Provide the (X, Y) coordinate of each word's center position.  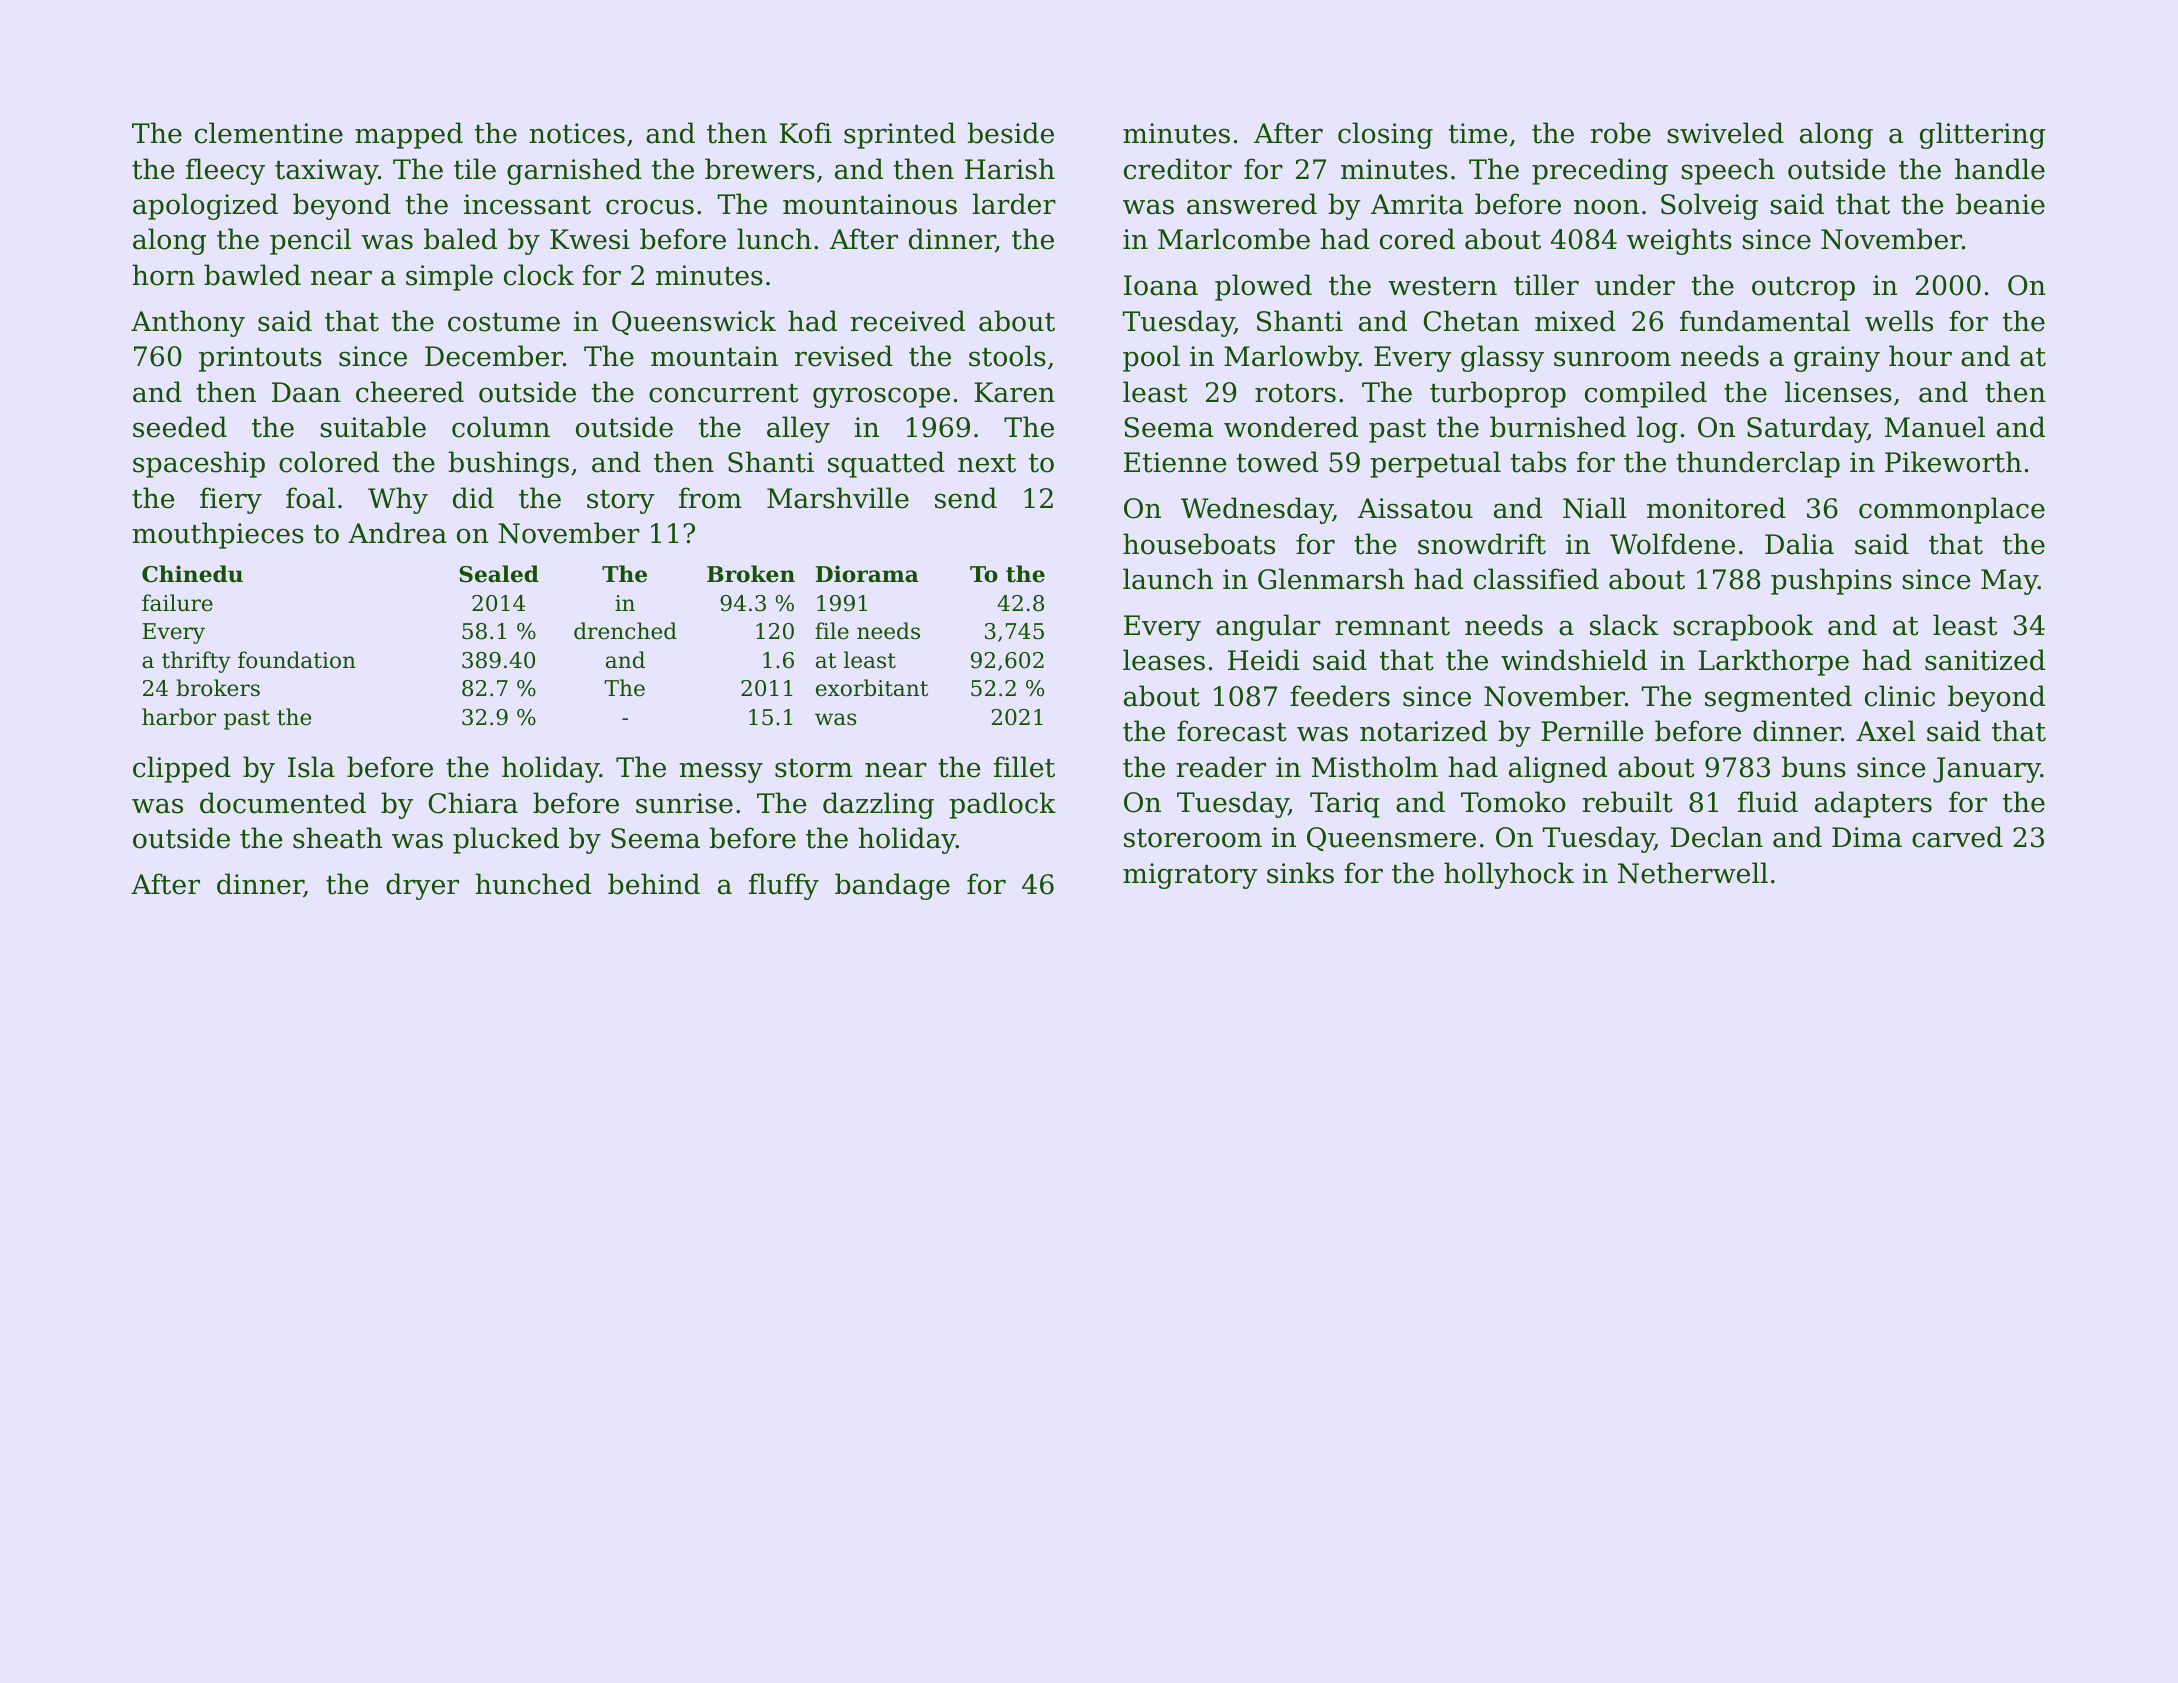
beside (1011, 133)
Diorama (867, 574)
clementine (269, 133)
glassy (1502, 358)
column (501, 427)
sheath (338, 838)
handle (2000, 169)
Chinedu (192, 574)
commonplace (1952, 510)
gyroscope (881, 397)
